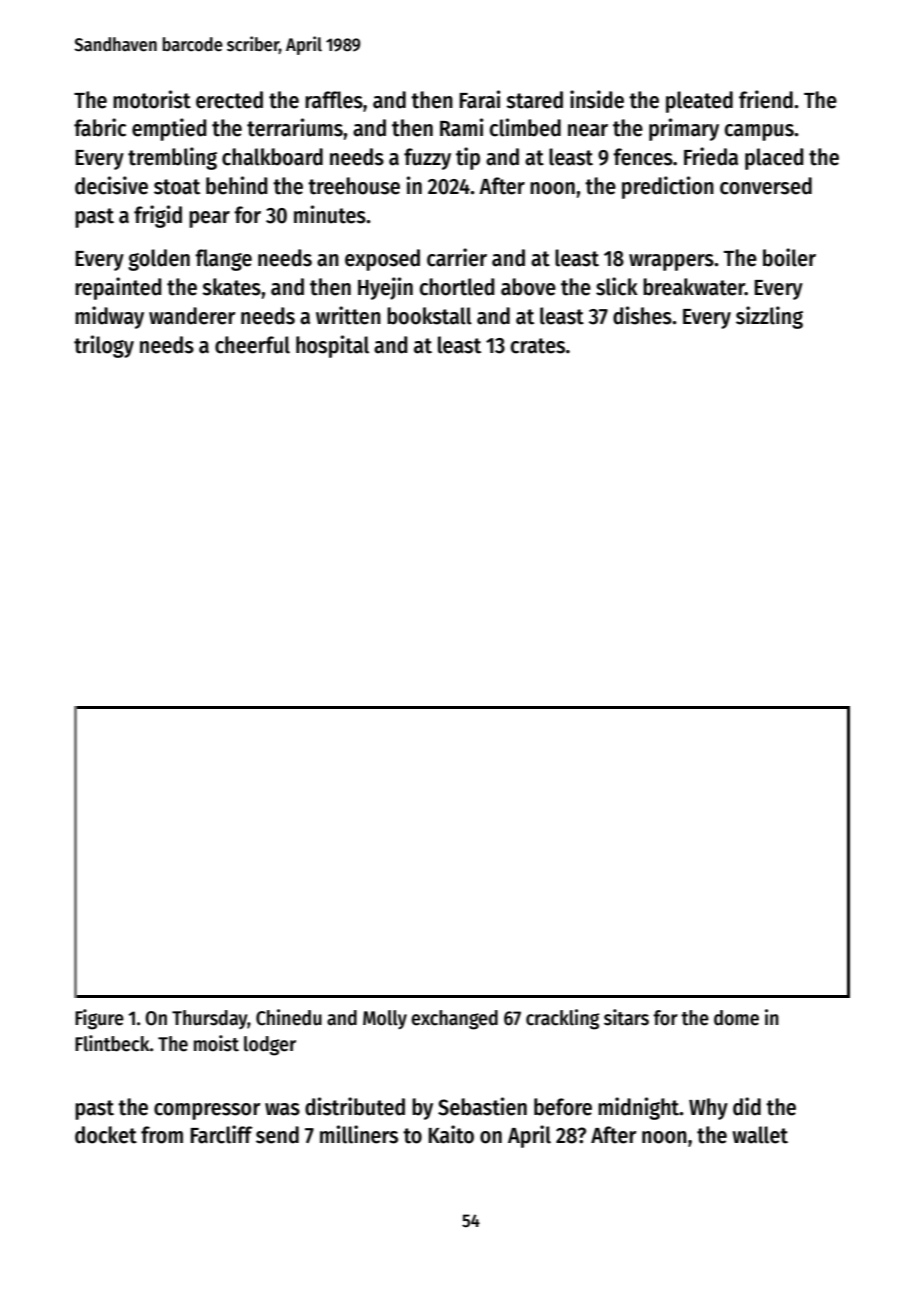 This screenshot has height=1311, width=924. What do you see at coordinates (332, 346) in the screenshot?
I see `hospital` at bounding box center [332, 346].
